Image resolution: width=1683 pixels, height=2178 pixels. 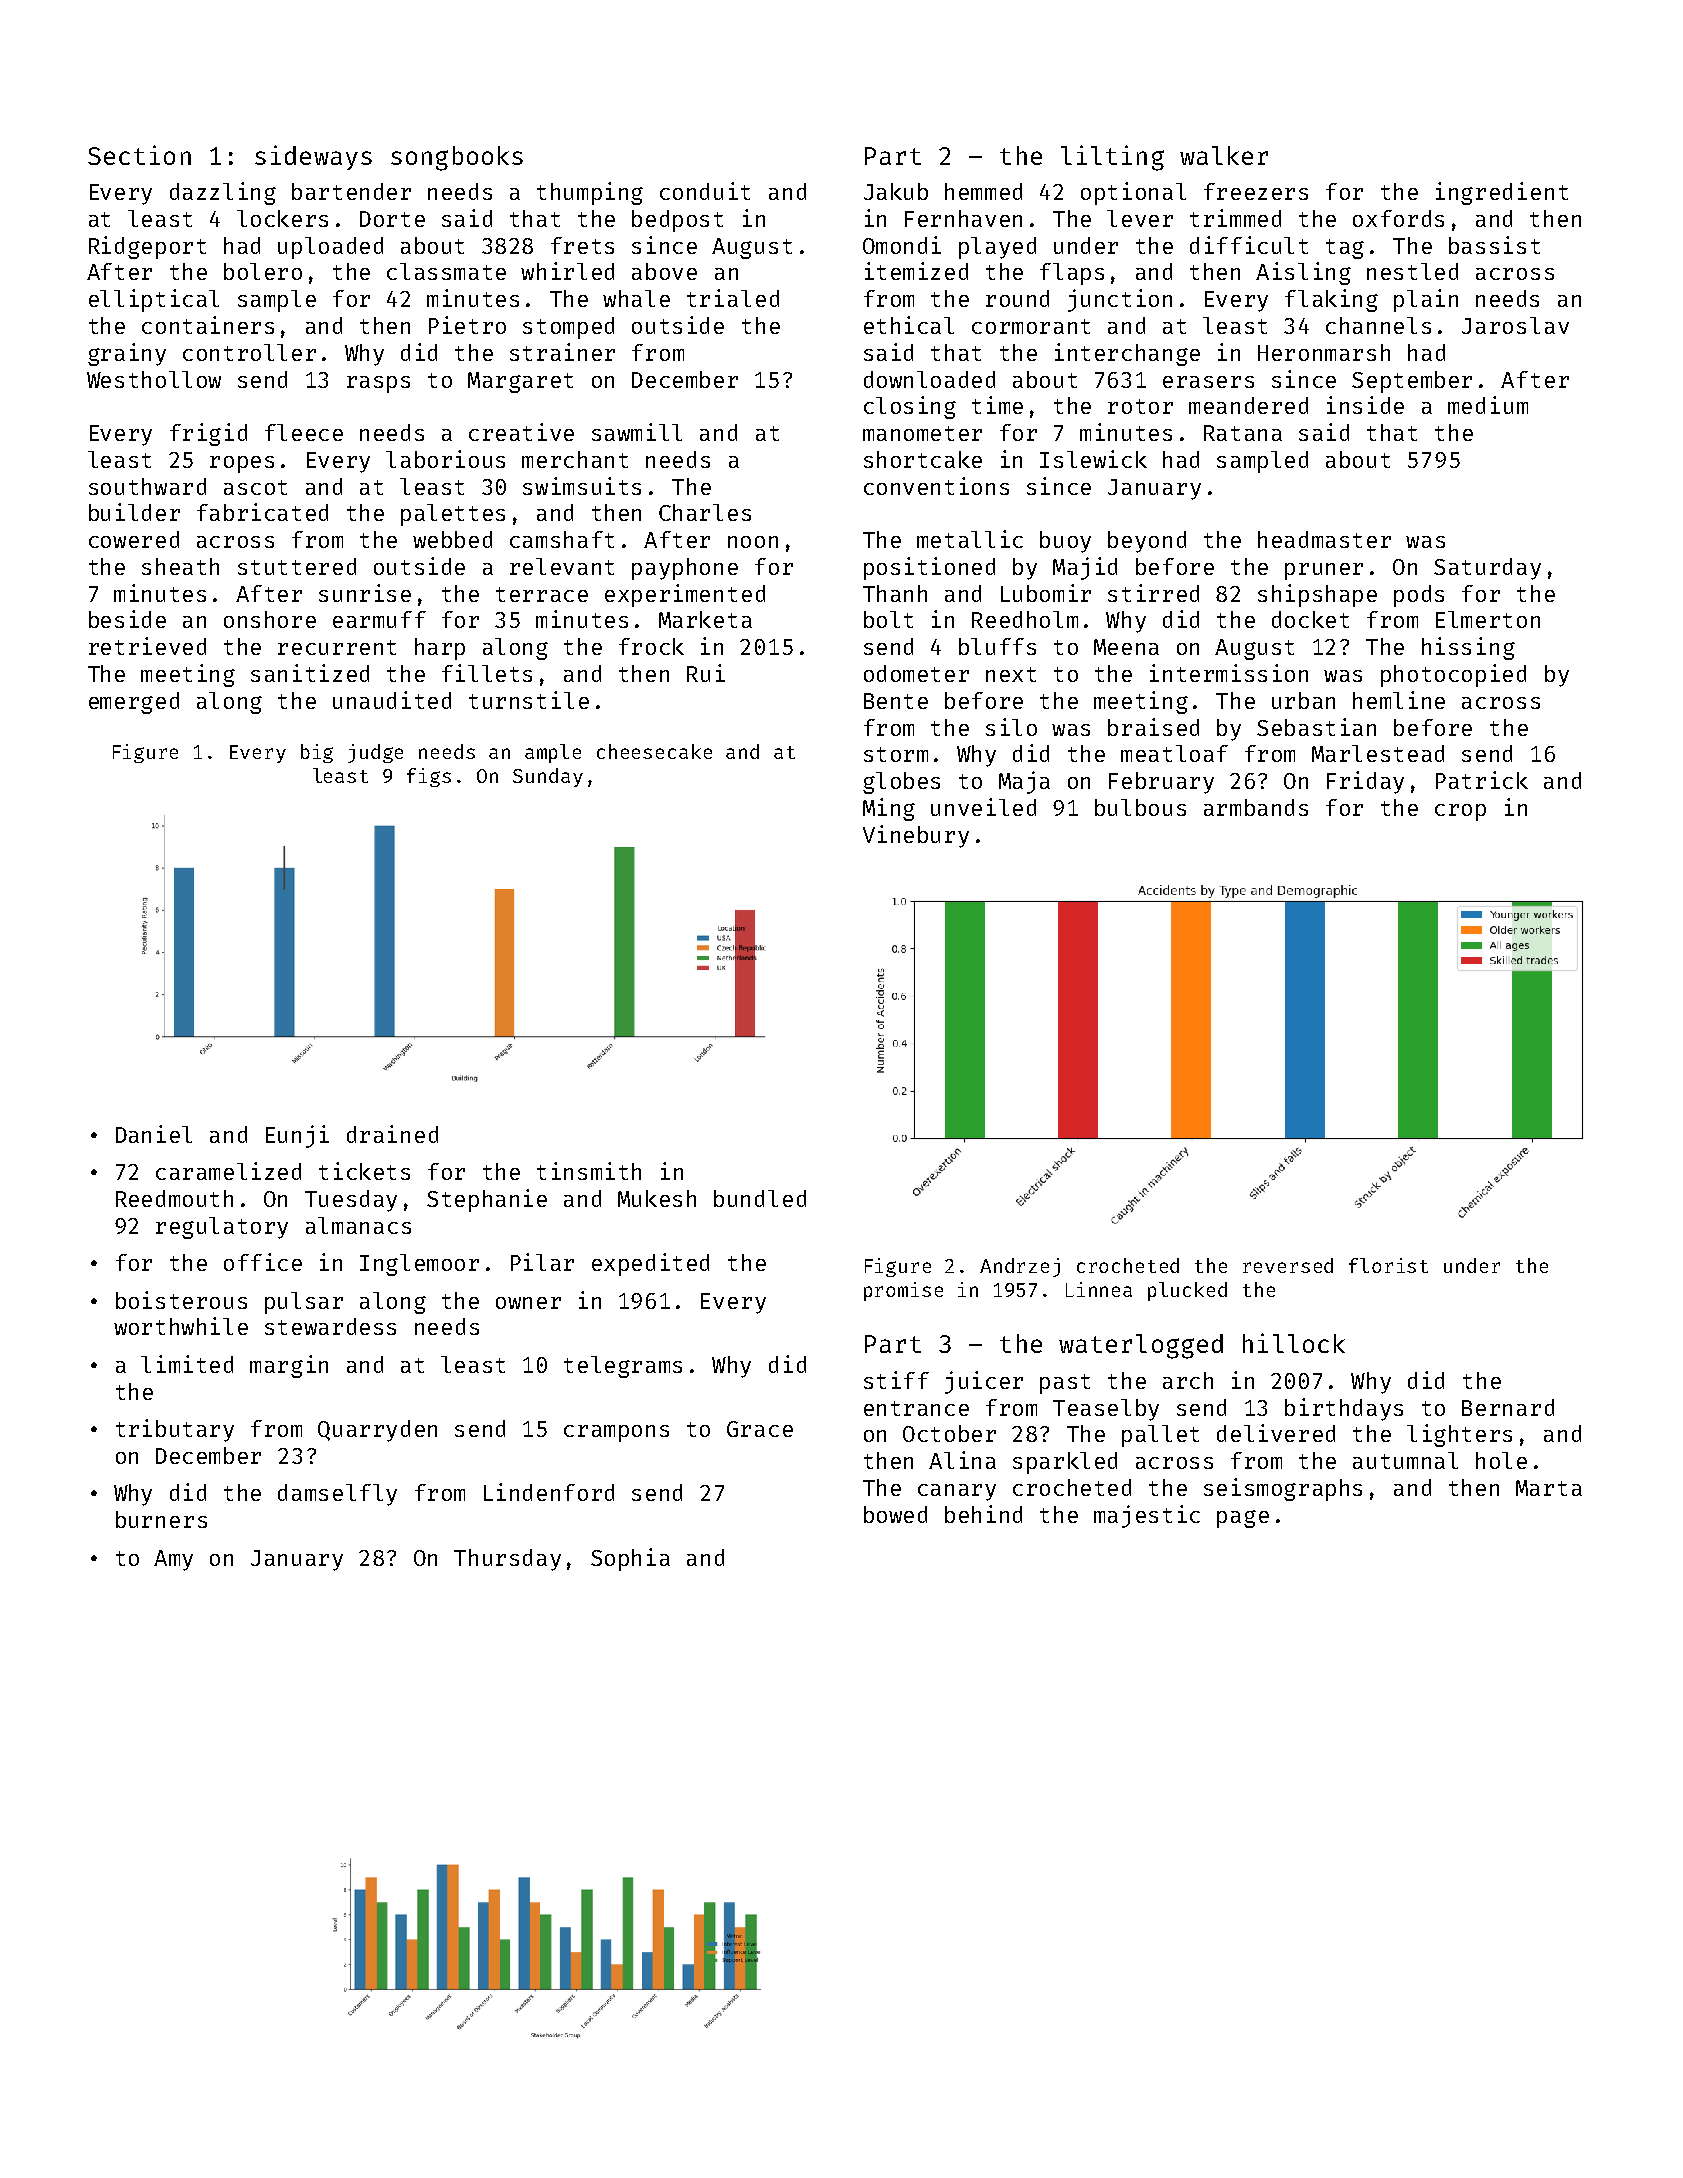 I want to click on sawmill, so click(x=637, y=432).
